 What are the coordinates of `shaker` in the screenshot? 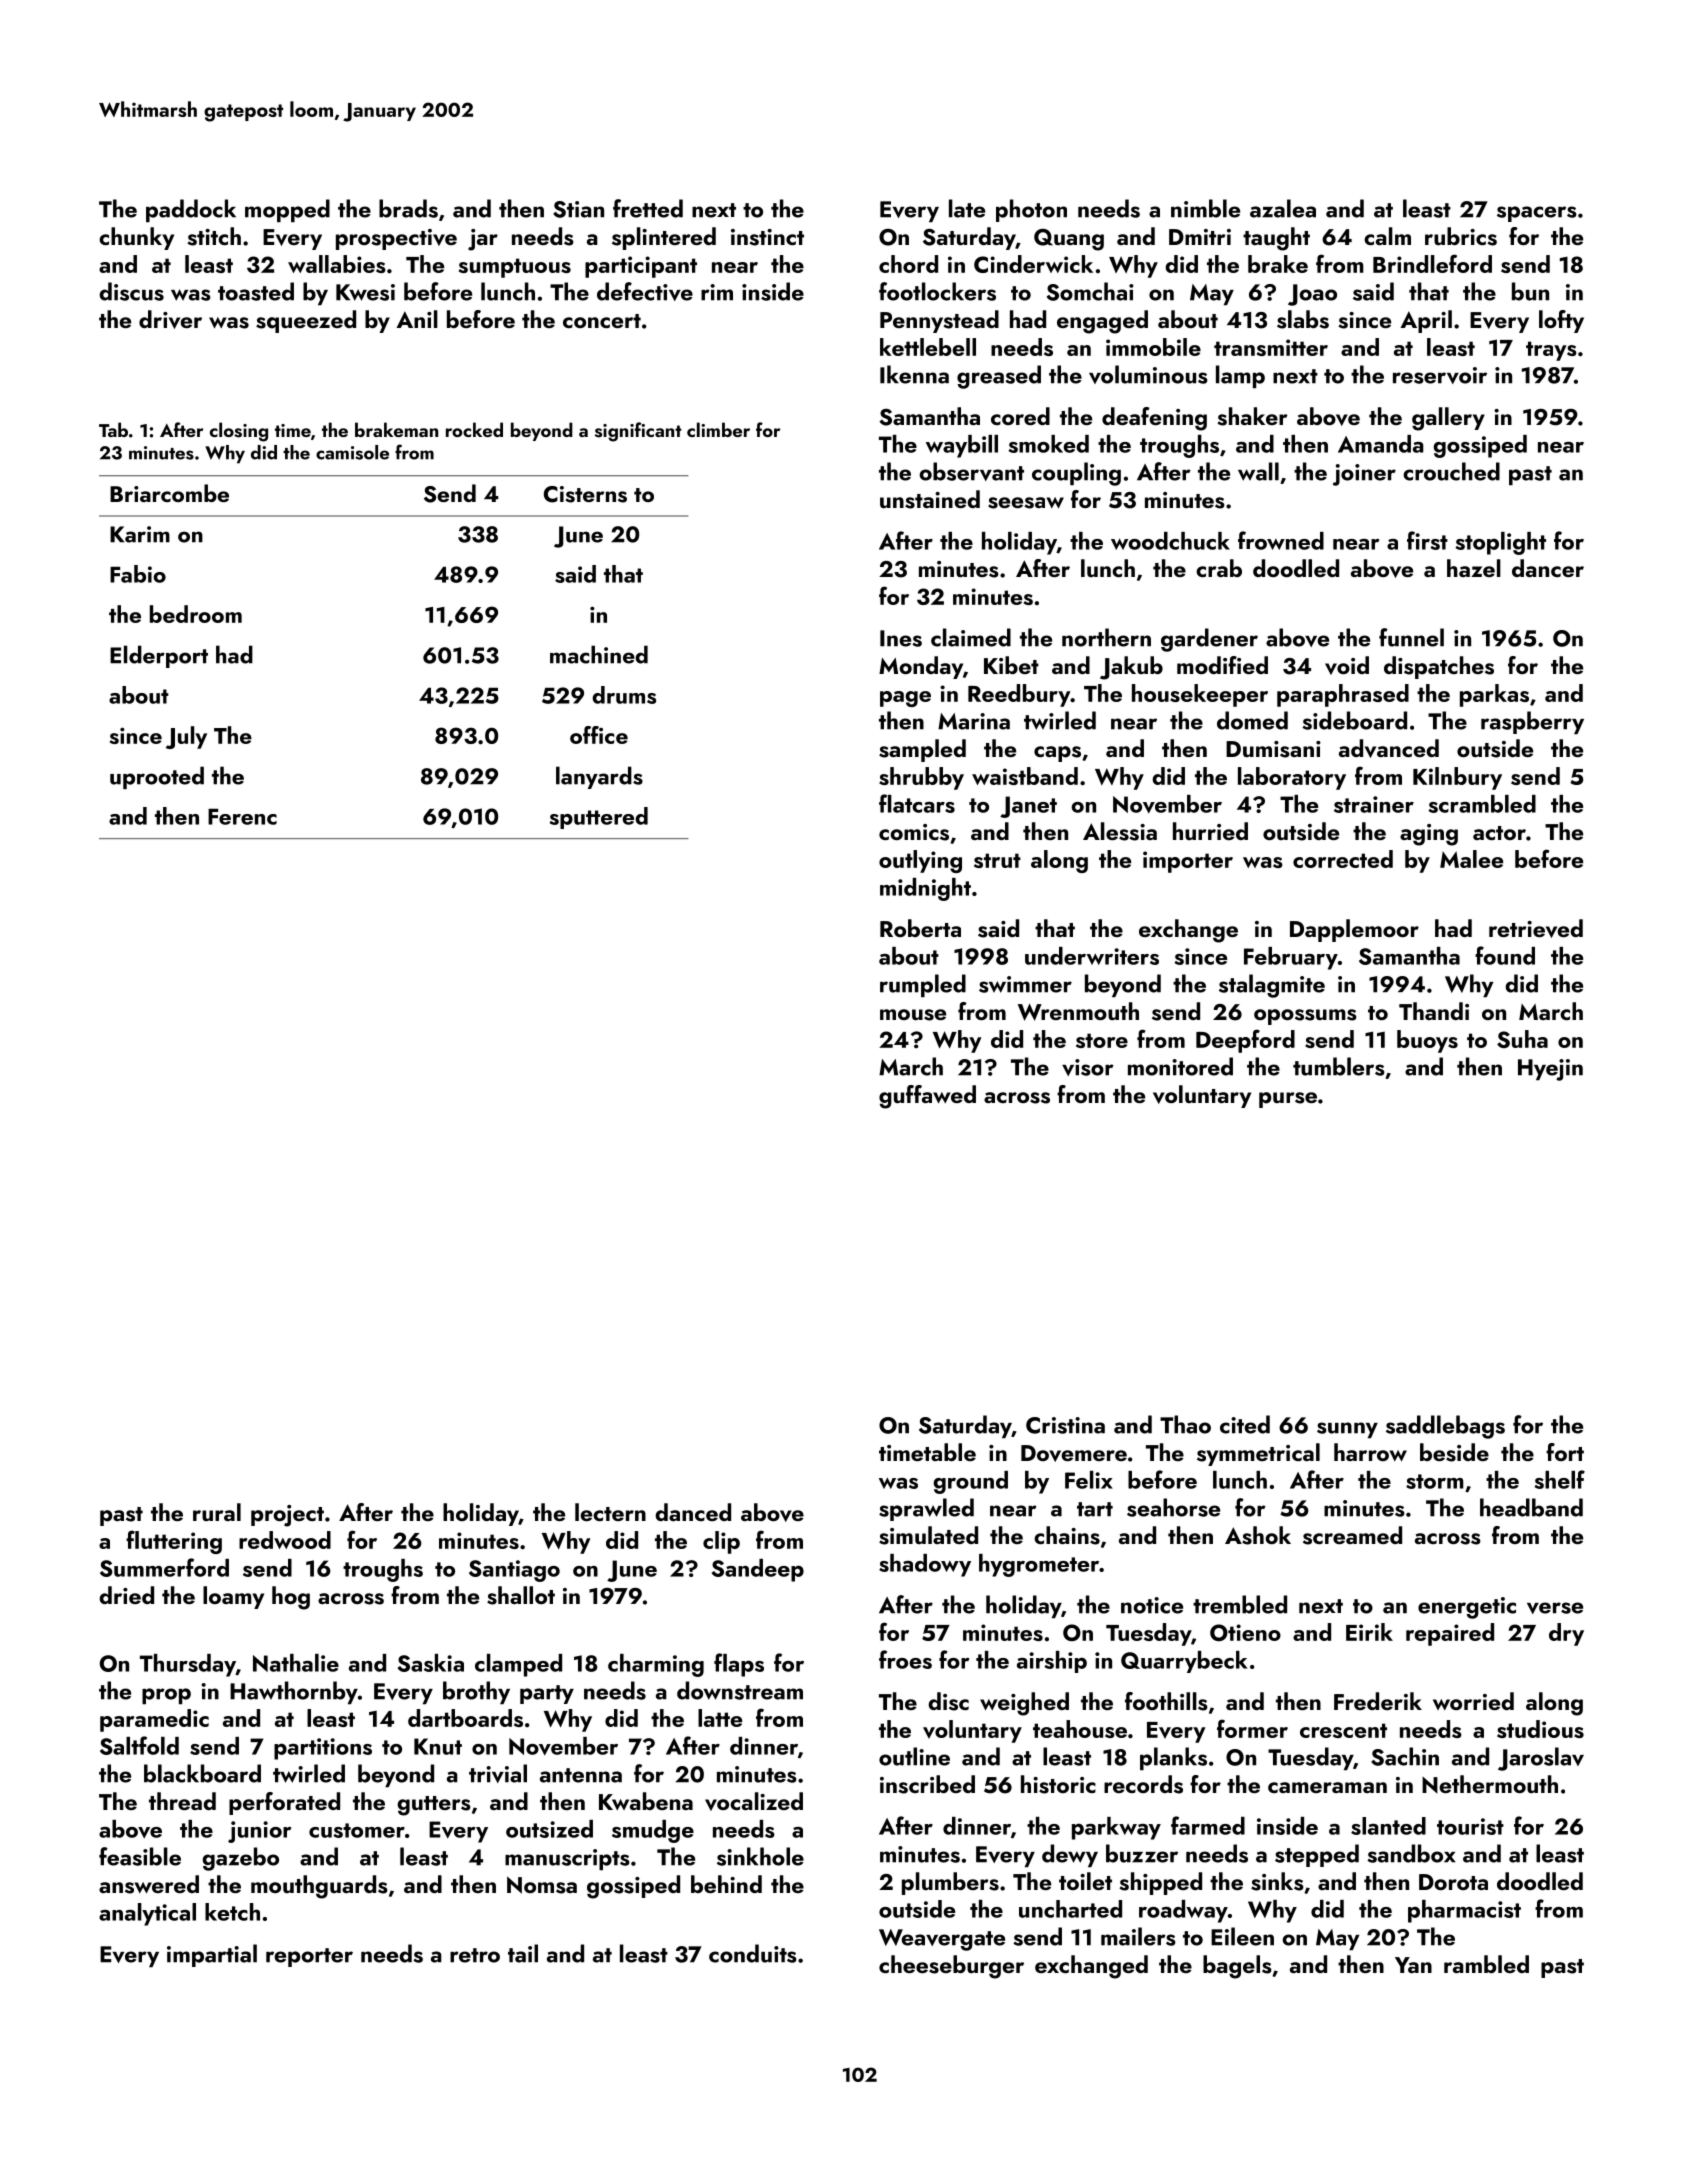 It's located at (1252, 416).
